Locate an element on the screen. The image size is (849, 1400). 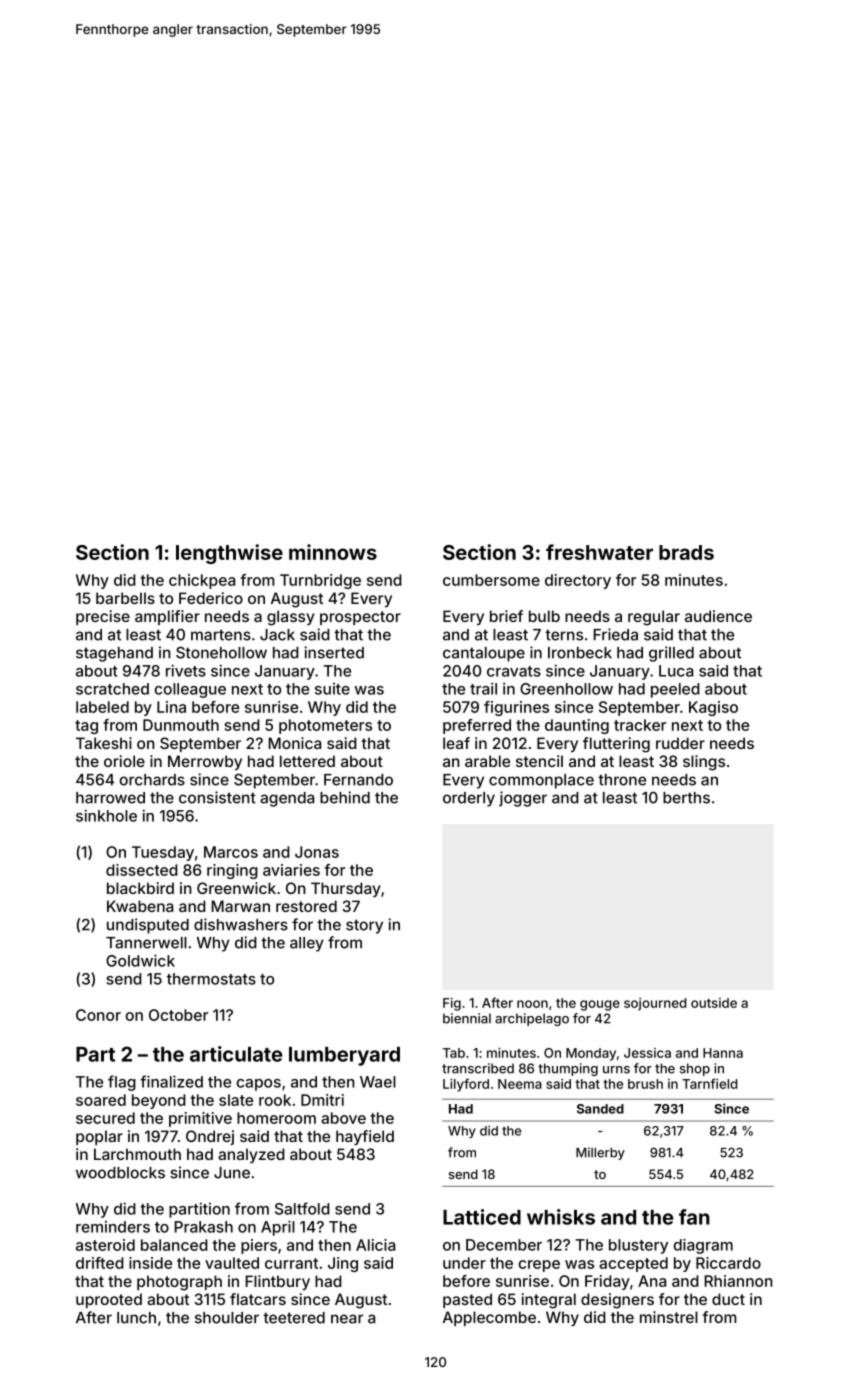
minnows is located at coordinates (333, 552).
